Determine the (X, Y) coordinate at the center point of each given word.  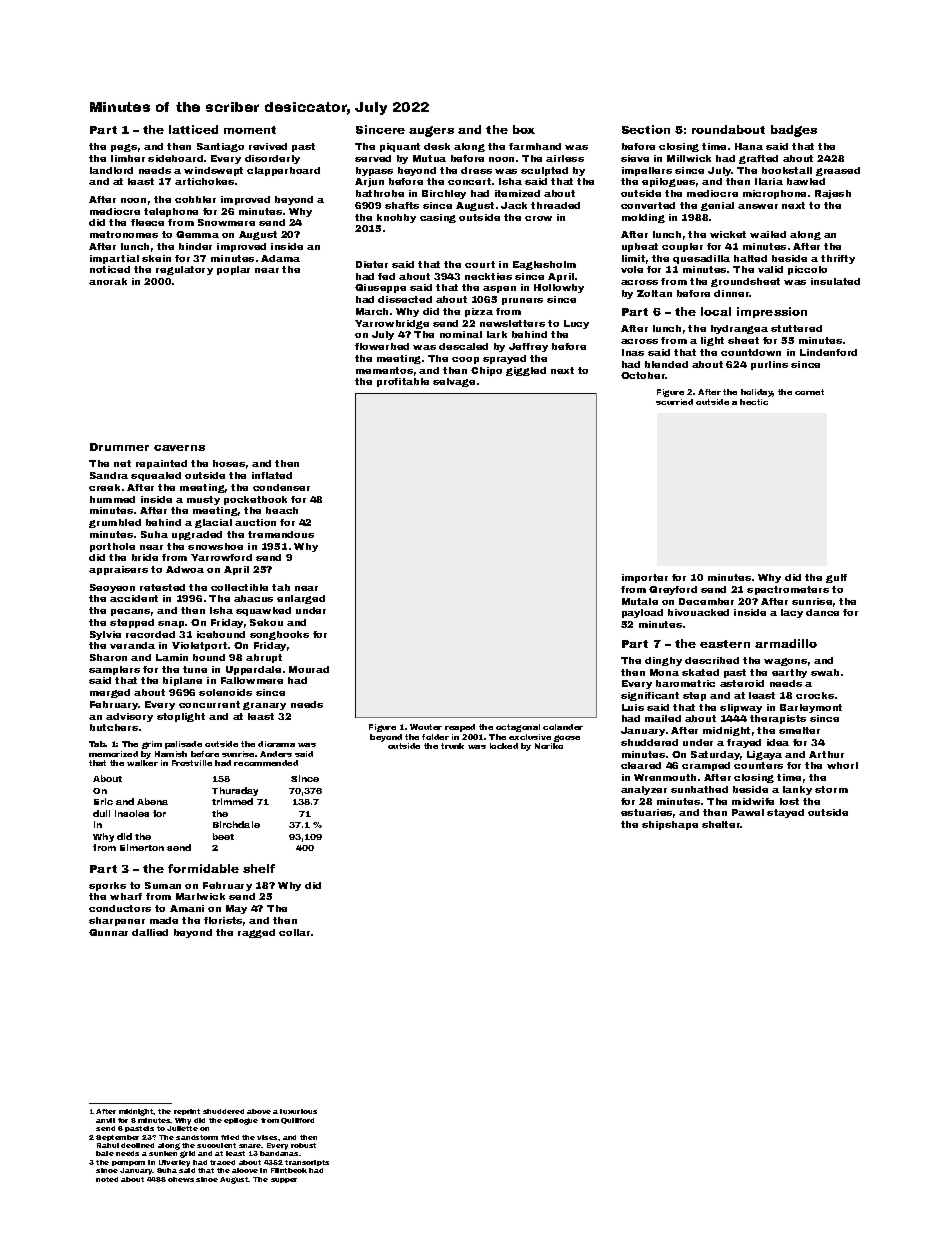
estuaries (646, 812)
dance (822, 612)
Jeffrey (528, 347)
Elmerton (142, 847)
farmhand (535, 146)
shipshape (670, 825)
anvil (105, 1120)
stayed (785, 813)
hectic (754, 402)
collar (294, 932)
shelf (259, 868)
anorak (108, 281)
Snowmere (226, 222)
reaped (460, 728)
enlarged (301, 599)
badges (794, 131)
